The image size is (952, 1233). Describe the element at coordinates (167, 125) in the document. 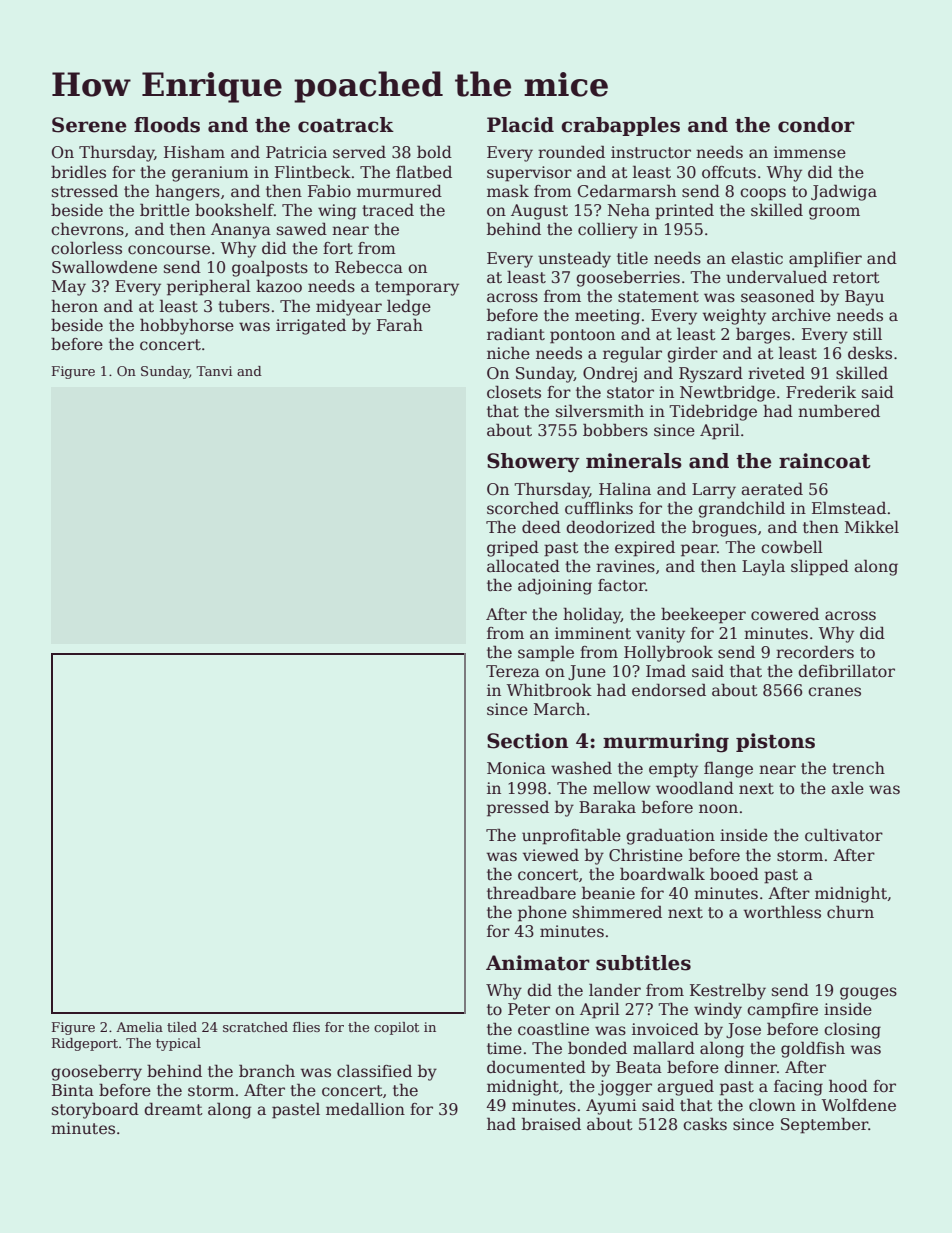

I see `floods` at that location.
